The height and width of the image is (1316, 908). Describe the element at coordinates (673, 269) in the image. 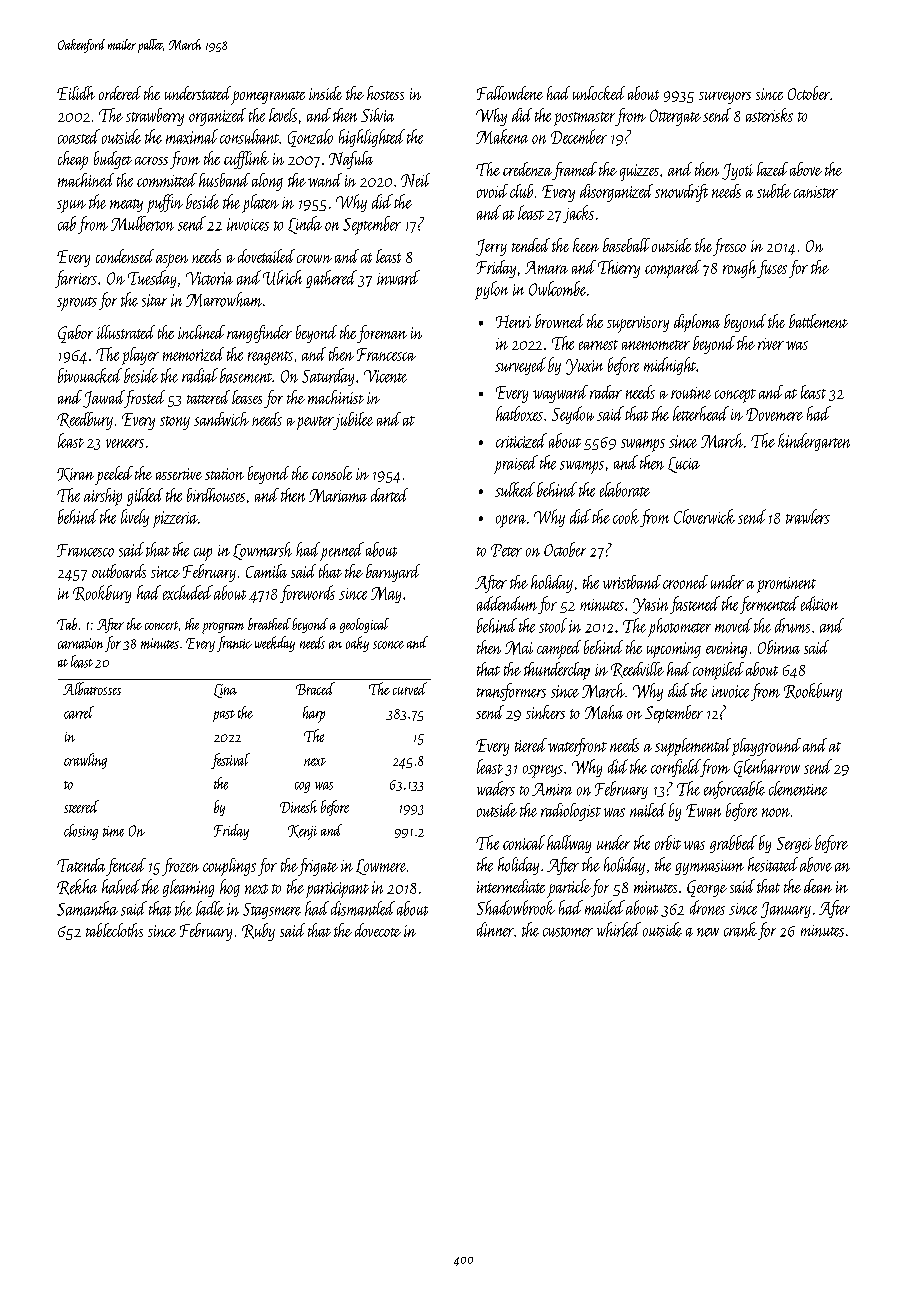

I see `compared` at that location.
